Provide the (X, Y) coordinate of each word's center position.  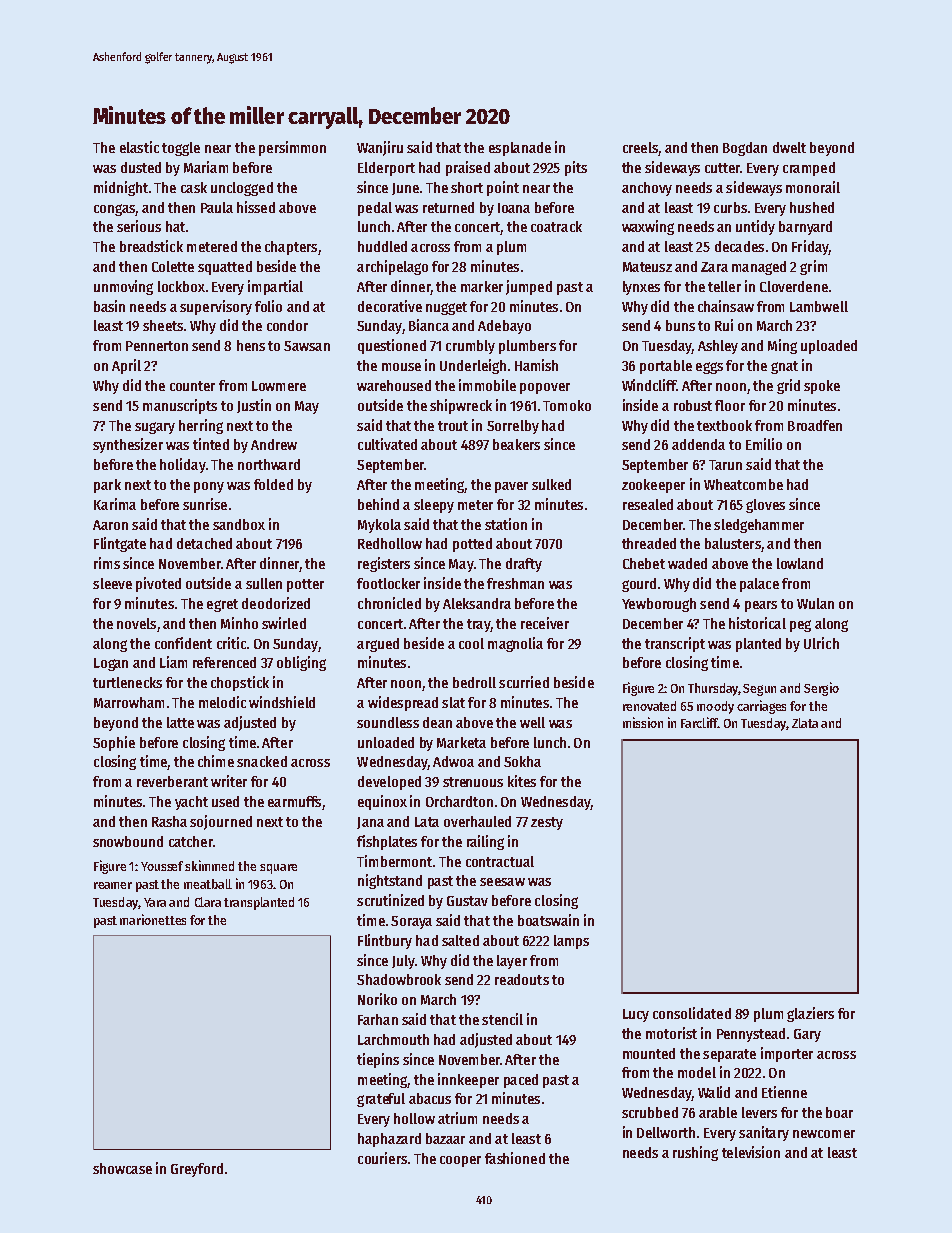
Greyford (197, 1170)
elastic (139, 147)
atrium (457, 1118)
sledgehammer (759, 526)
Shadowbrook (399, 979)
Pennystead (751, 1035)
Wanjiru (380, 148)
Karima (115, 504)
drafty (524, 565)
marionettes (153, 919)
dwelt (789, 147)
